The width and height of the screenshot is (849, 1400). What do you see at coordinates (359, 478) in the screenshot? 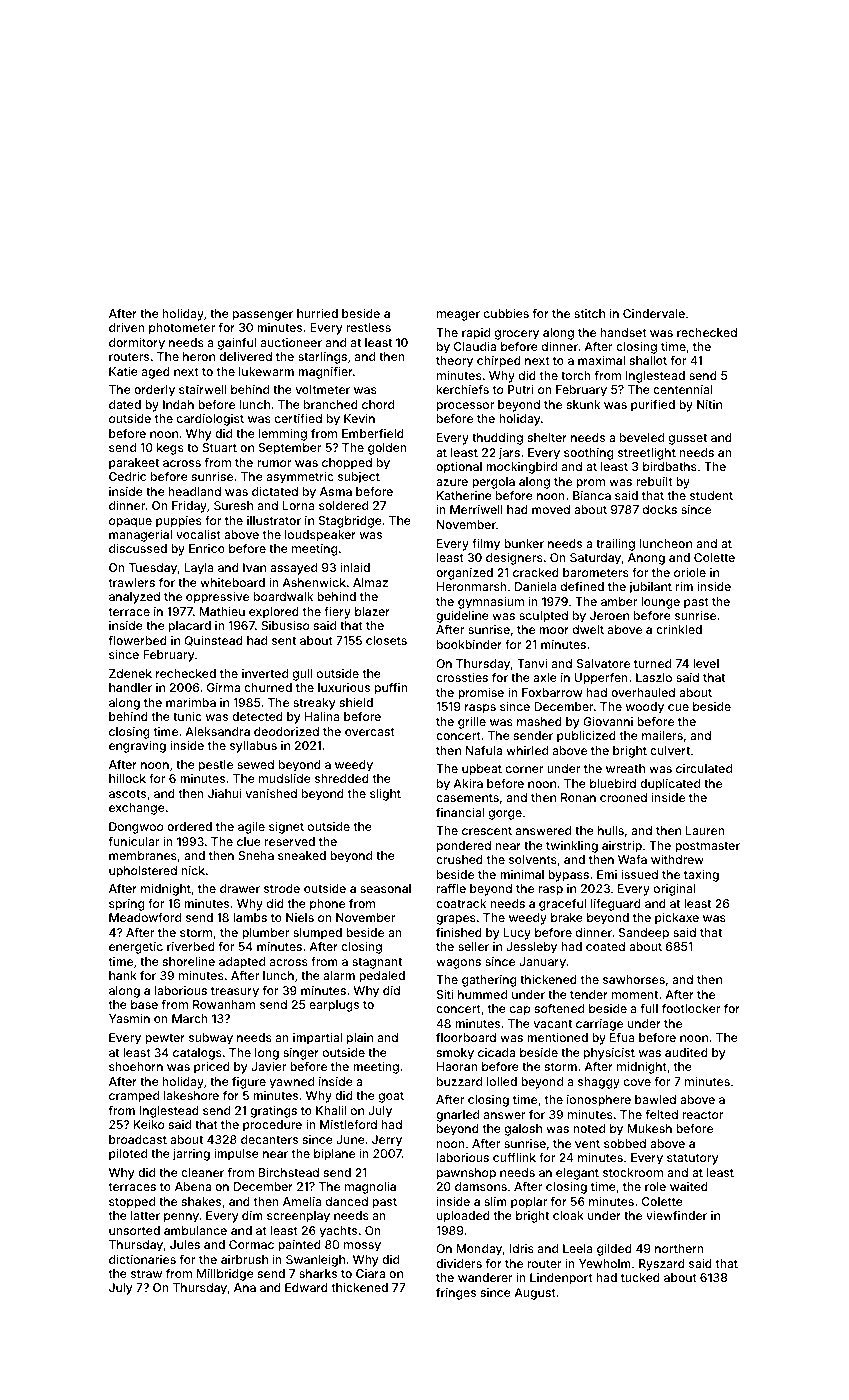
I see `subject` at bounding box center [359, 478].
